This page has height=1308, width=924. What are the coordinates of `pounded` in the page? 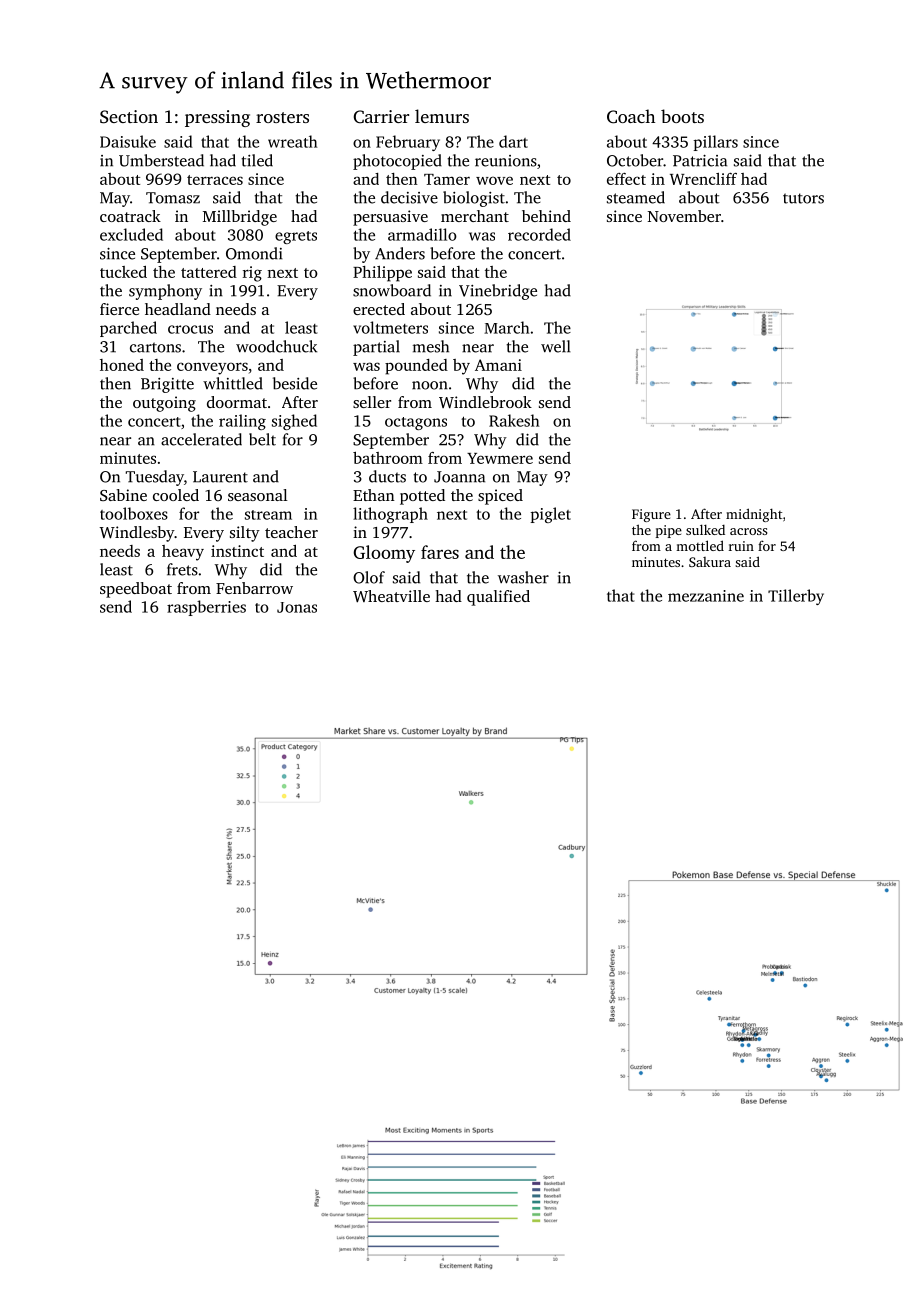 It's located at (416, 367).
